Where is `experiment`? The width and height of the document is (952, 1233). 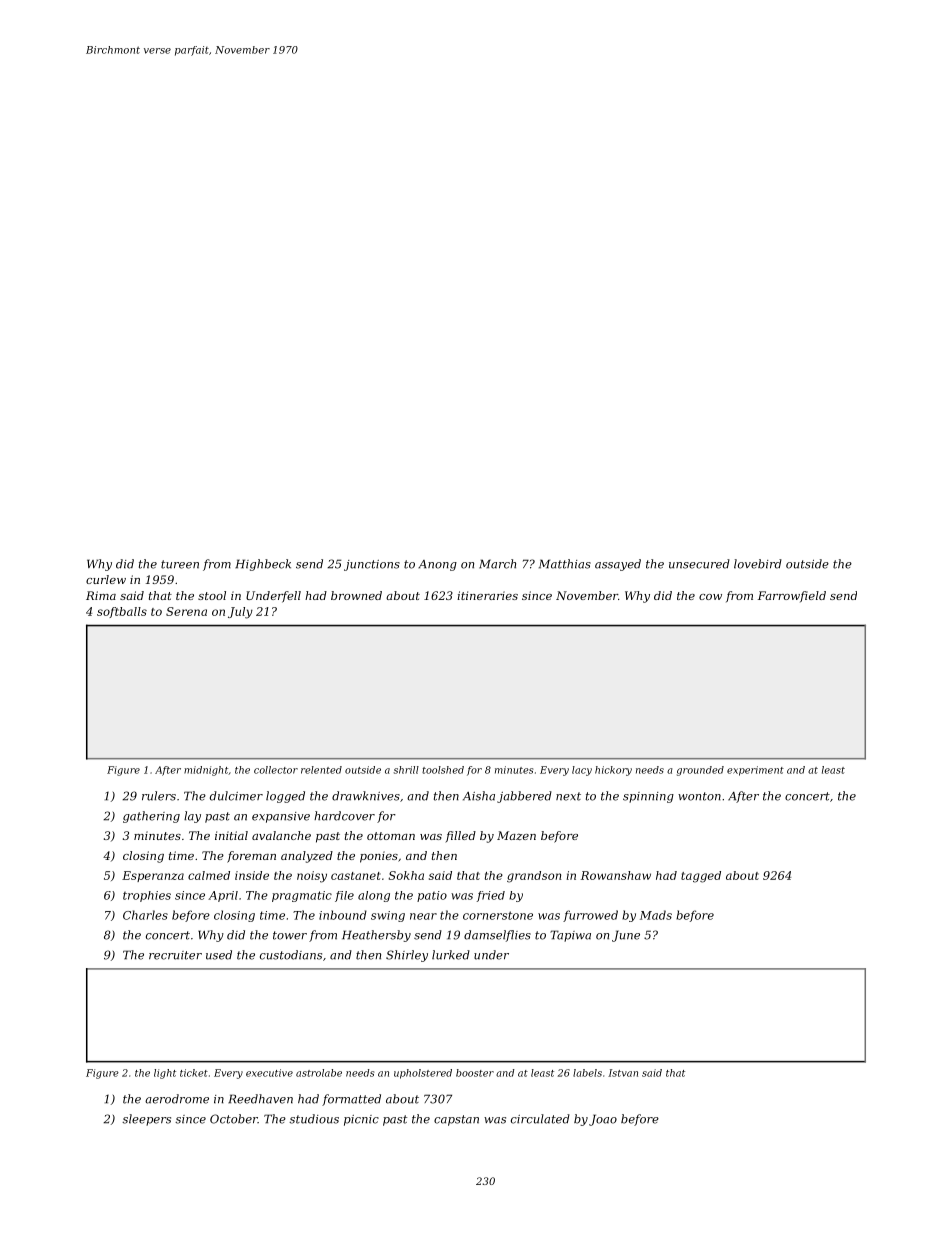 experiment is located at coordinates (755, 771).
